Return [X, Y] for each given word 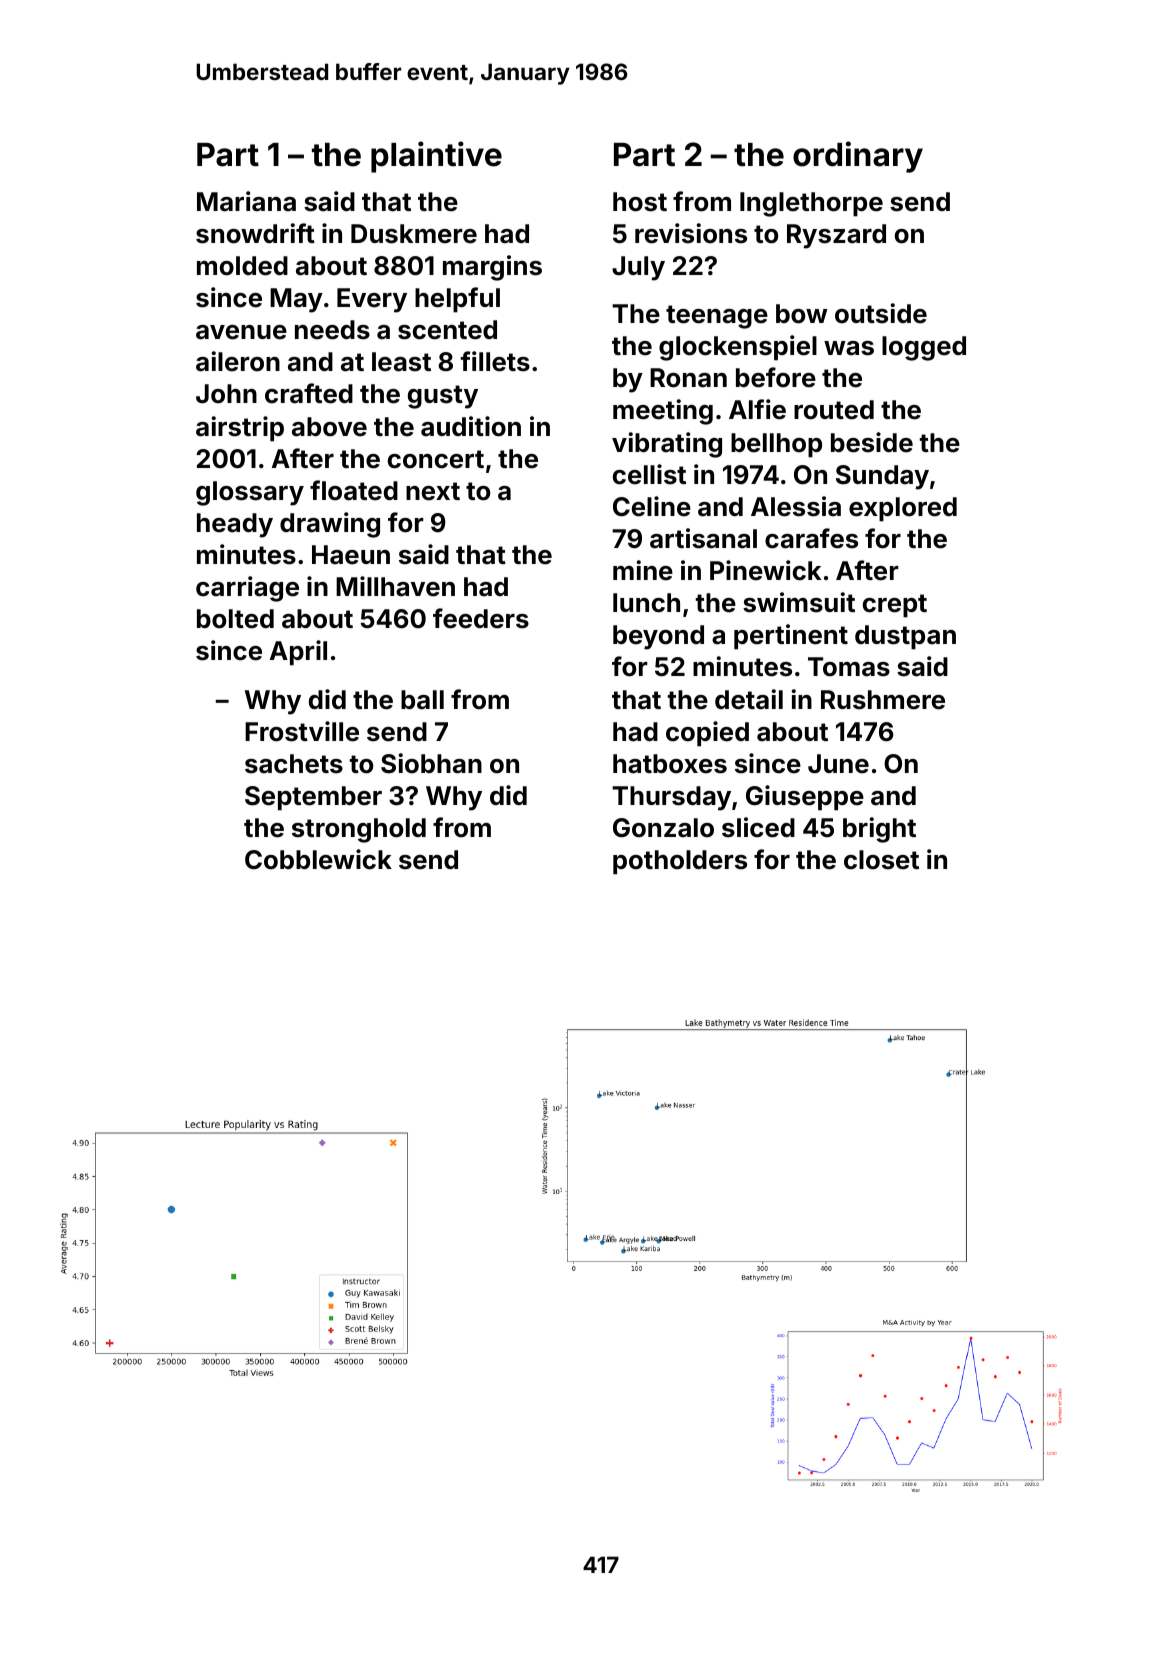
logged [924, 348]
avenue [241, 332]
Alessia [796, 506]
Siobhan [431, 763]
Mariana [246, 201]
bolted [235, 619]
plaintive [436, 157]
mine [643, 570]
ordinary [858, 157]
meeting [663, 412]
